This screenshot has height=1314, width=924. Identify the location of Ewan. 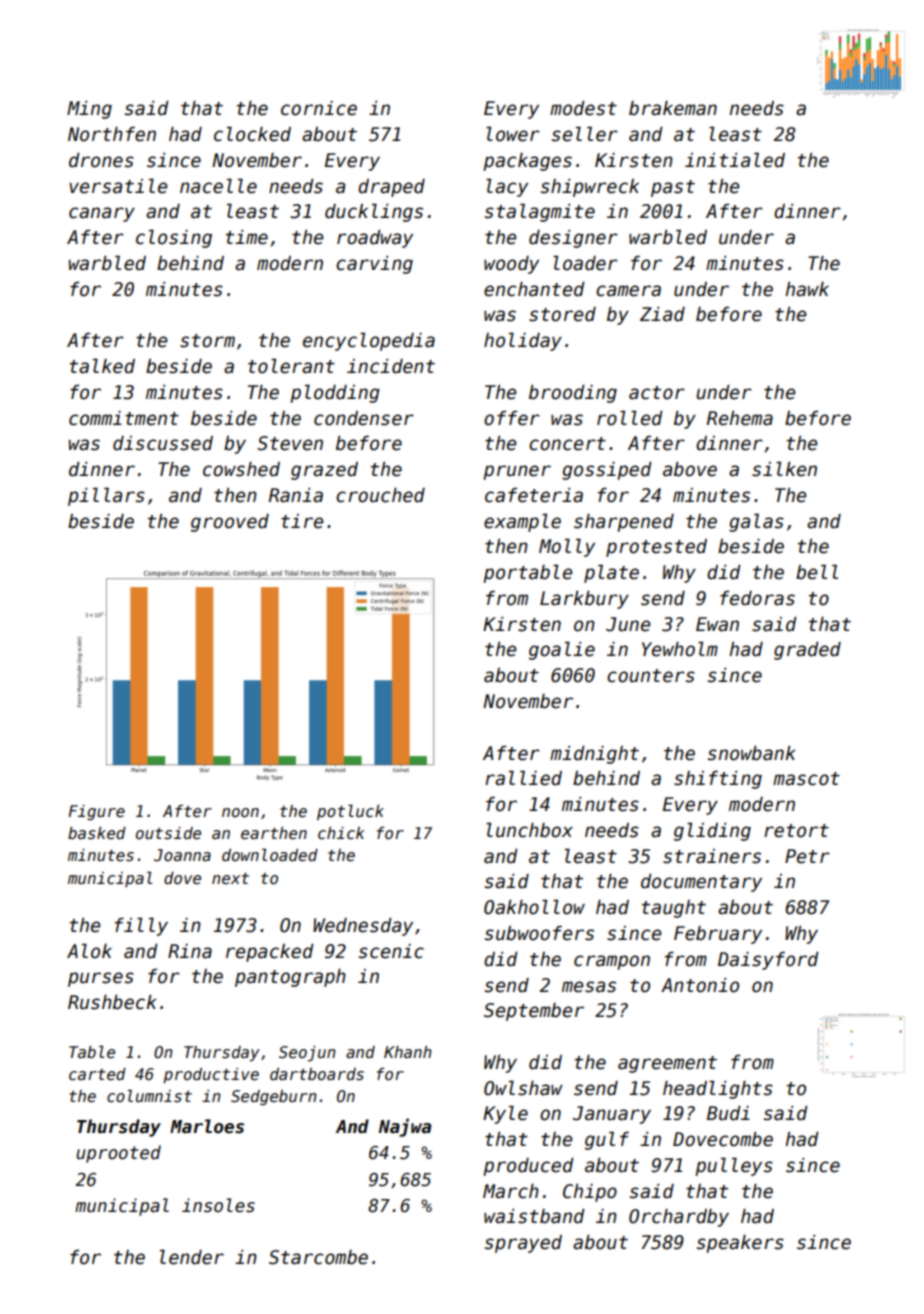
(717, 624).
